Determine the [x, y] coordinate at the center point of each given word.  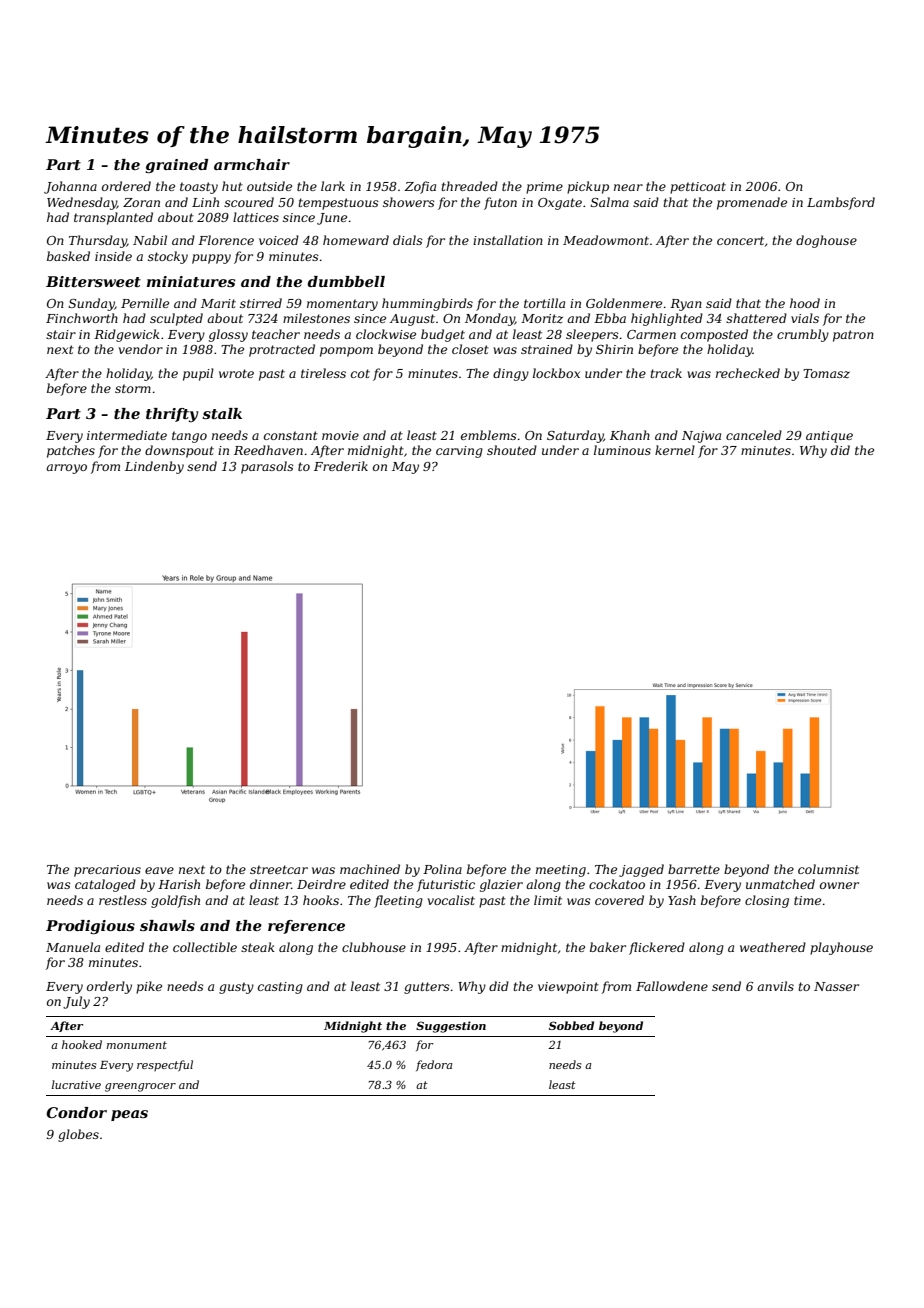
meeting [561, 871]
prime [544, 188]
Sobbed [571, 1025]
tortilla [544, 303]
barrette [694, 869]
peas [129, 1115]
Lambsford [841, 203]
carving [459, 452]
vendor [141, 349]
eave [159, 870]
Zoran [141, 202]
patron [853, 336]
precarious [107, 871]
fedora [434, 1065]
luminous [622, 450]
